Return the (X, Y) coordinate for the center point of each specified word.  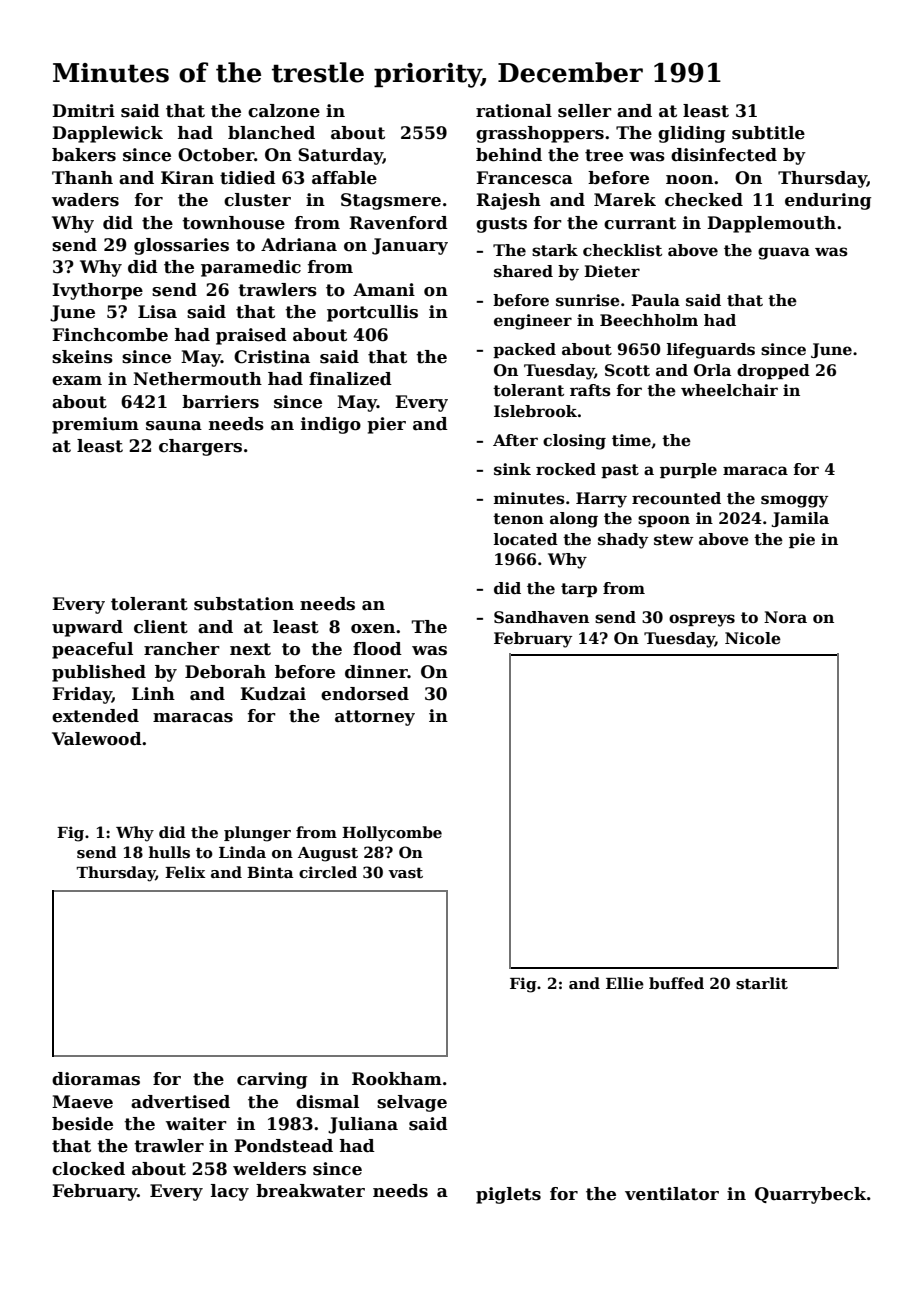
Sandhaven (541, 617)
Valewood (97, 739)
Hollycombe (392, 834)
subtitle (768, 133)
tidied (248, 178)
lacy (230, 1192)
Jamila (800, 519)
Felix (185, 872)
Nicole (753, 638)
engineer (533, 322)
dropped (773, 371)
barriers (220, 402)
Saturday (340, 156)
